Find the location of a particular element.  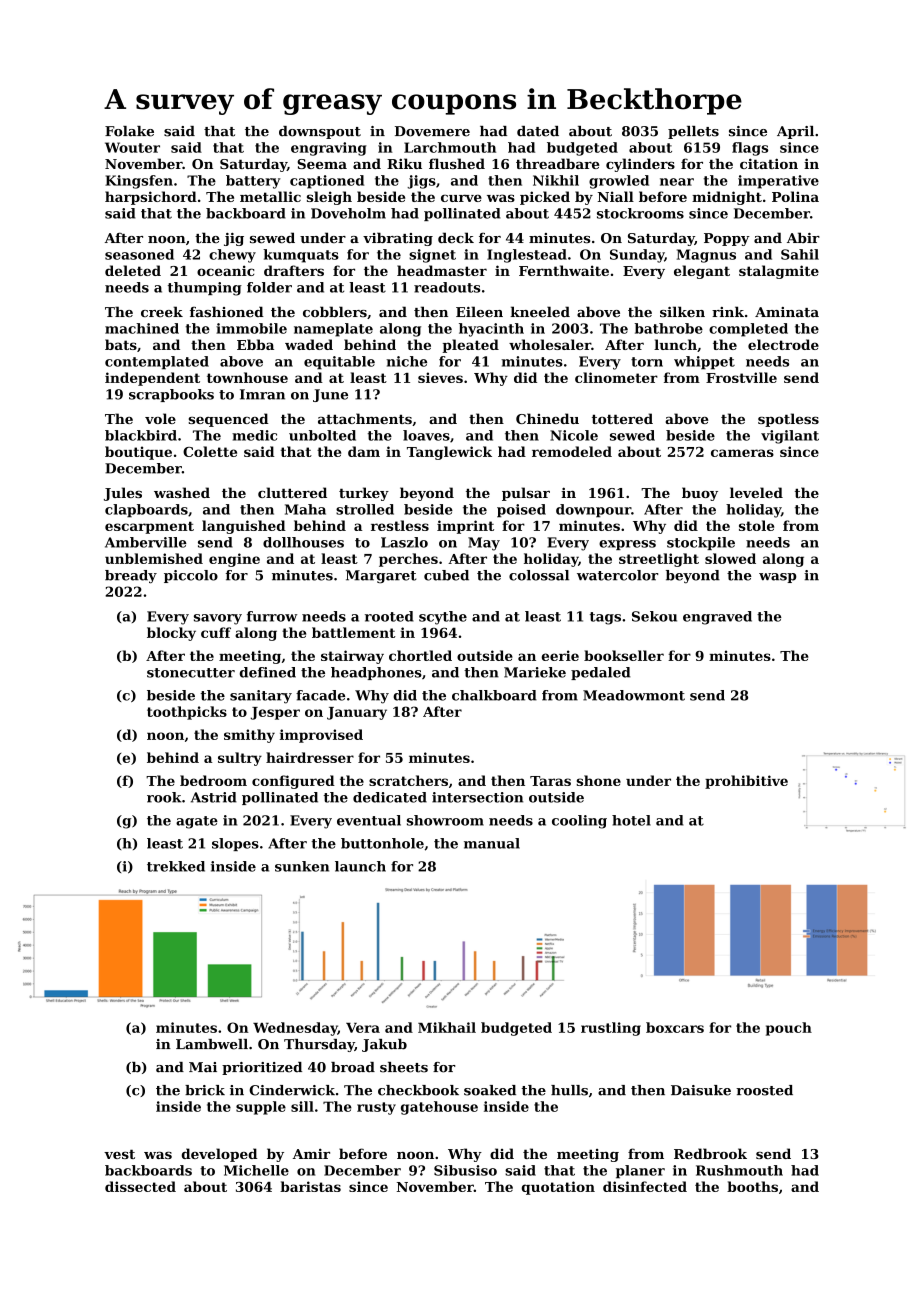

Ebba is located at coordinates (255, 344).
